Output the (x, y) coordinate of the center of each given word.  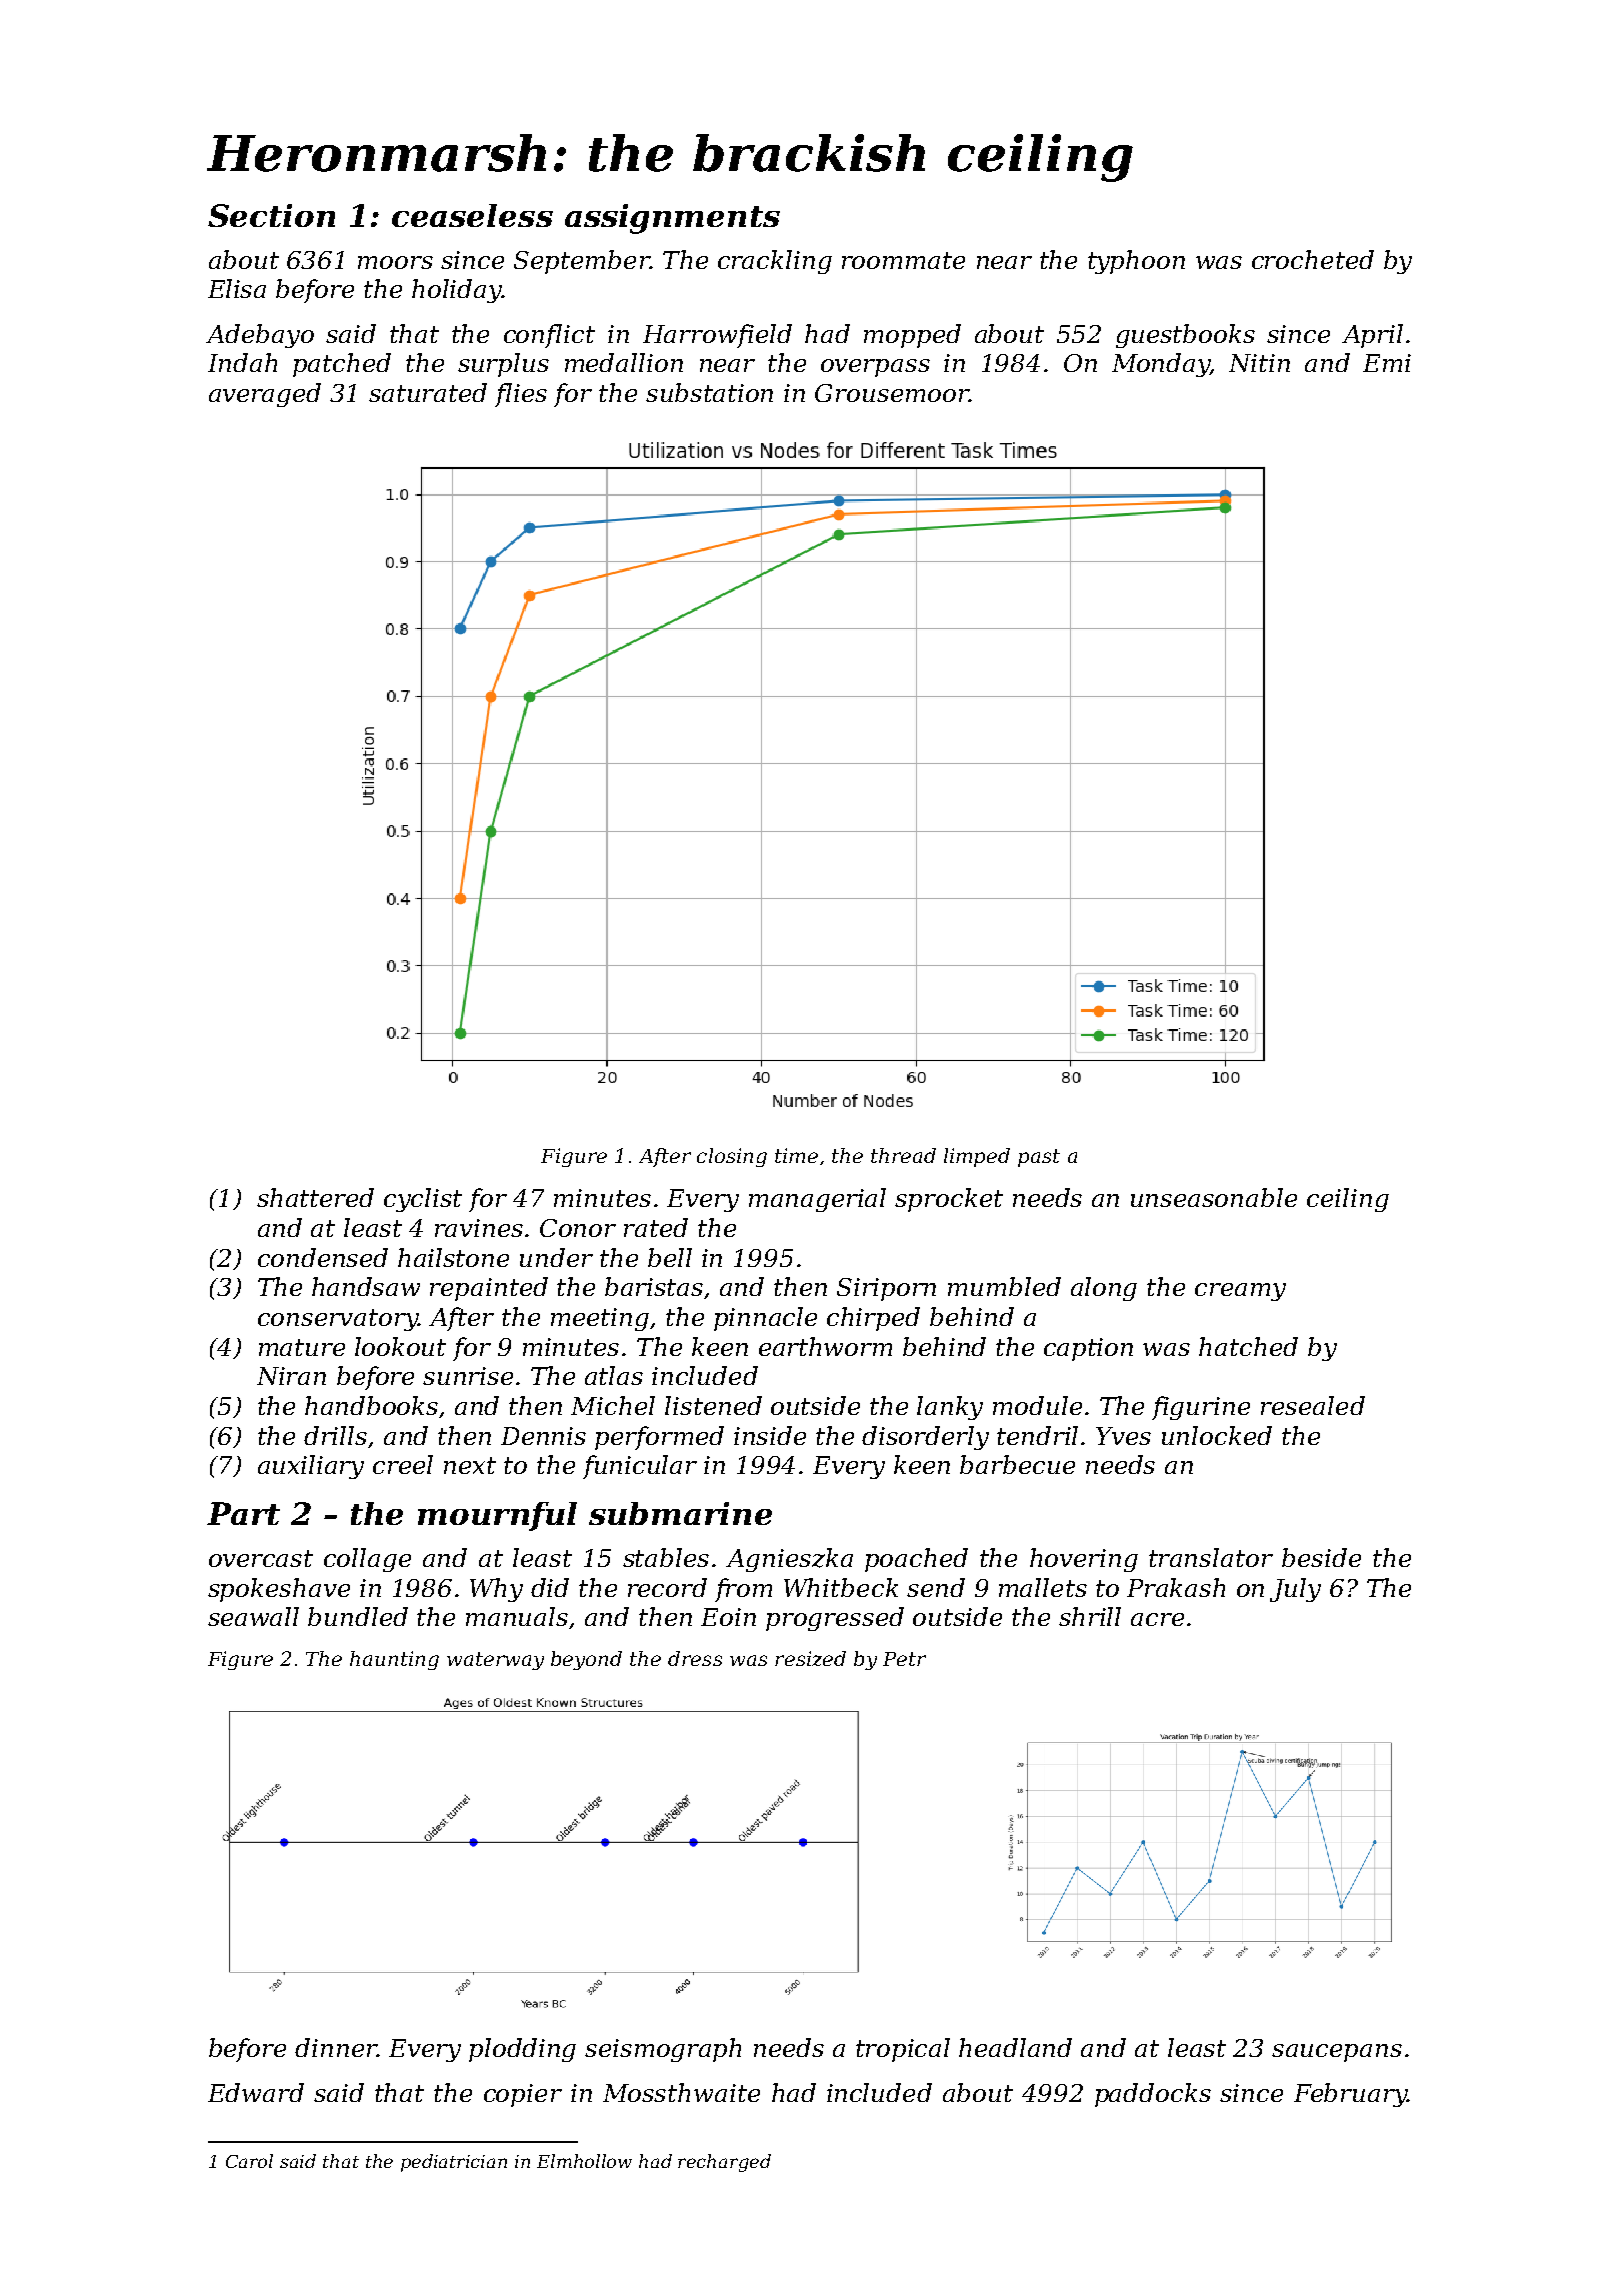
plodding (522, 2050)
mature (302, 1347)
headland (1015, 2047)
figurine (1201, 1408)
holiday (457, 291)
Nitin (1259, 363)
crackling (775, 262)
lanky (950, 1408)
